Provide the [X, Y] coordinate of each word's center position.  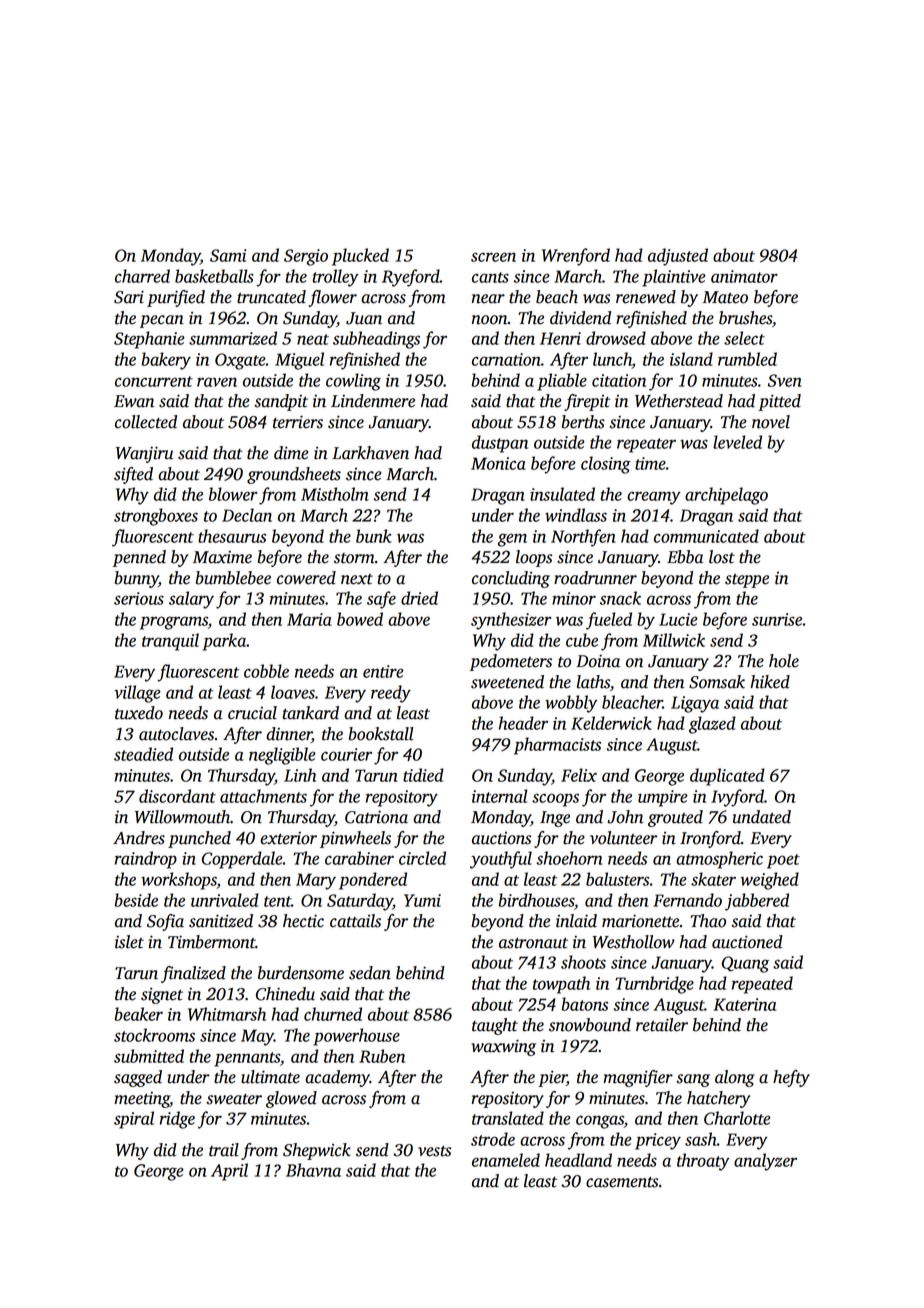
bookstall [381, 734]
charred [142, 276]
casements [622, 1182]
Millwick [674, 640]
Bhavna [313, 1170]
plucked [360, 257]
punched [199, 839]
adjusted [678, 257]
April [229, 1172]
